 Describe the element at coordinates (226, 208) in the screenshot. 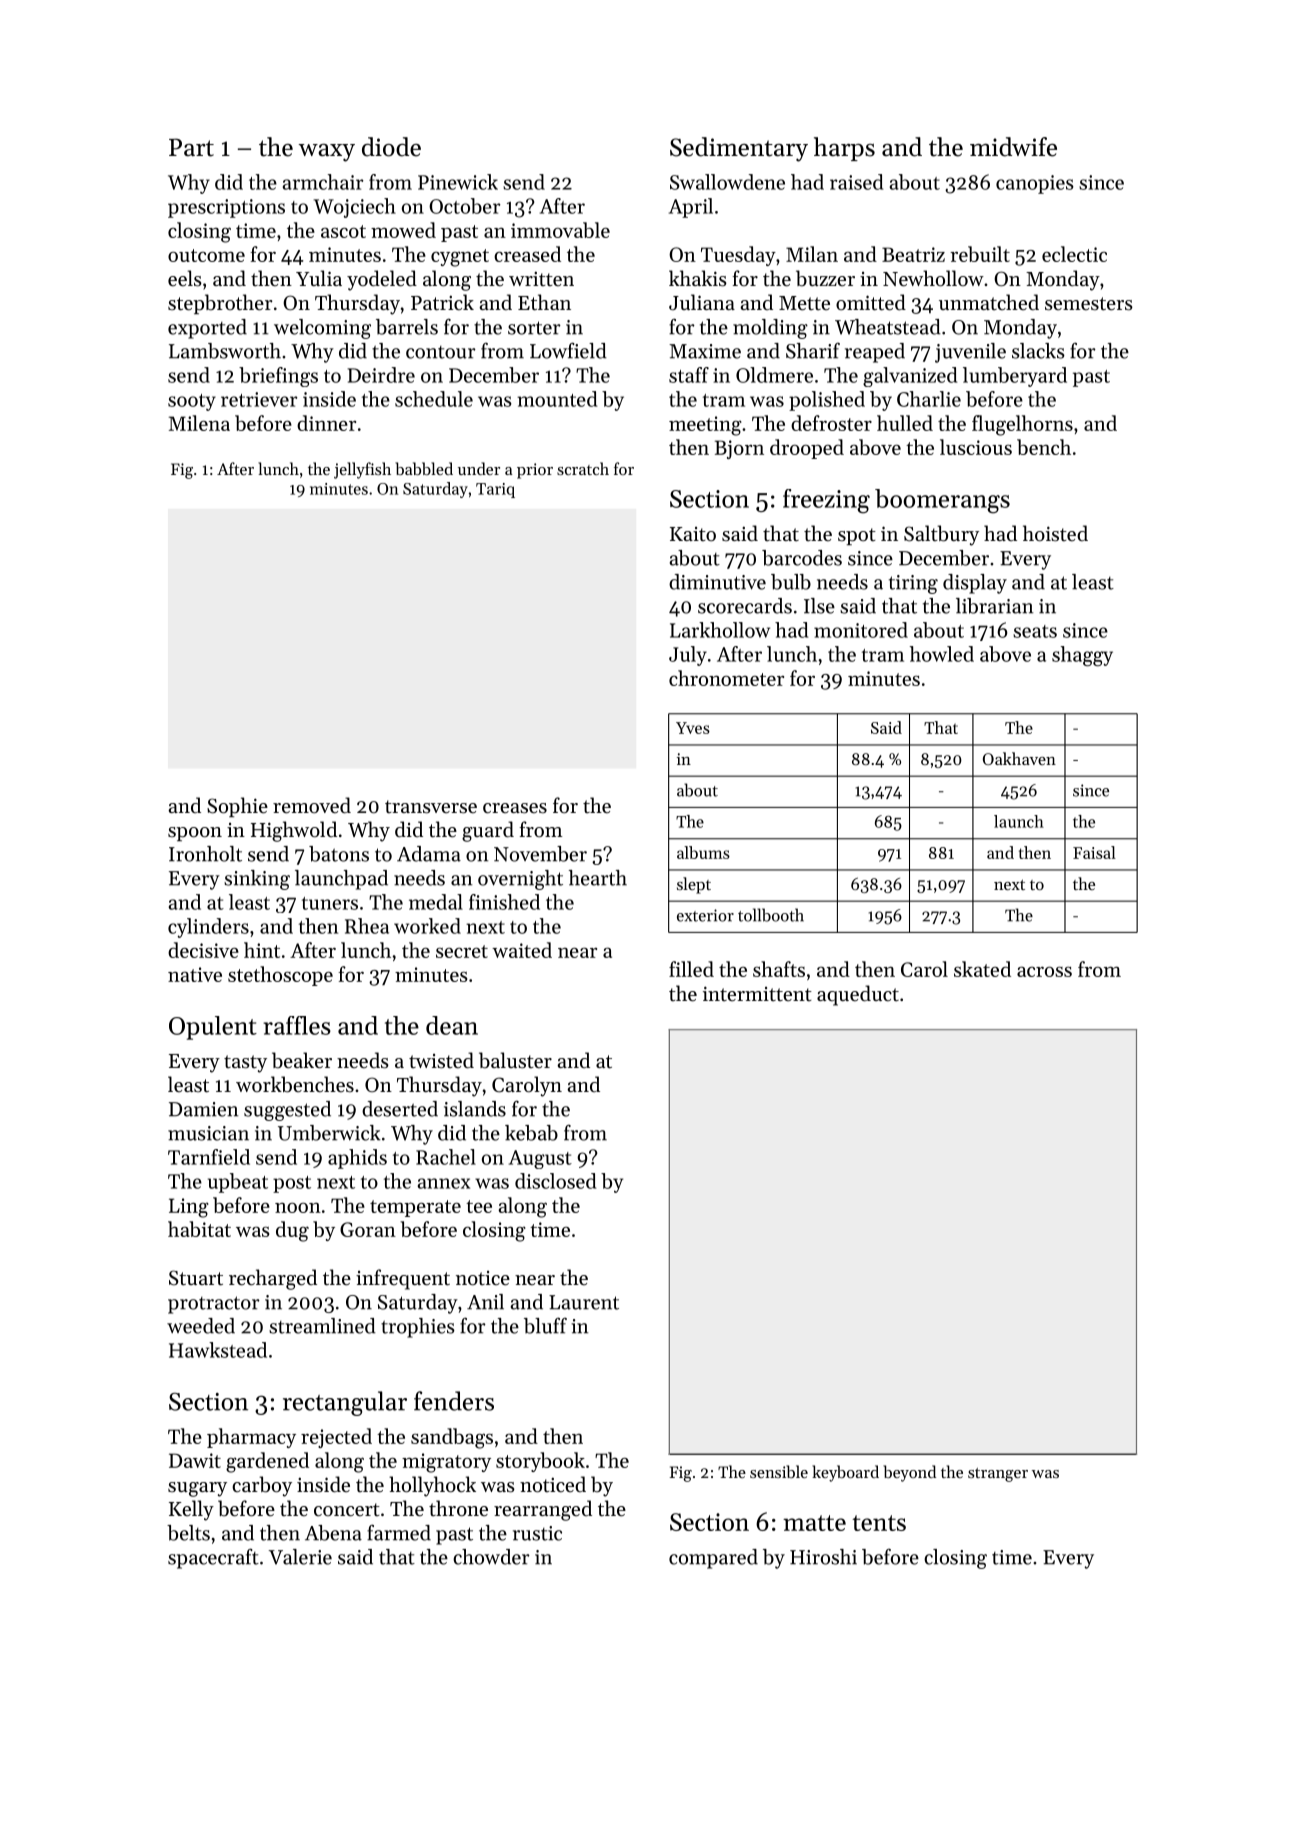

I see `prescriptions` at that location.
